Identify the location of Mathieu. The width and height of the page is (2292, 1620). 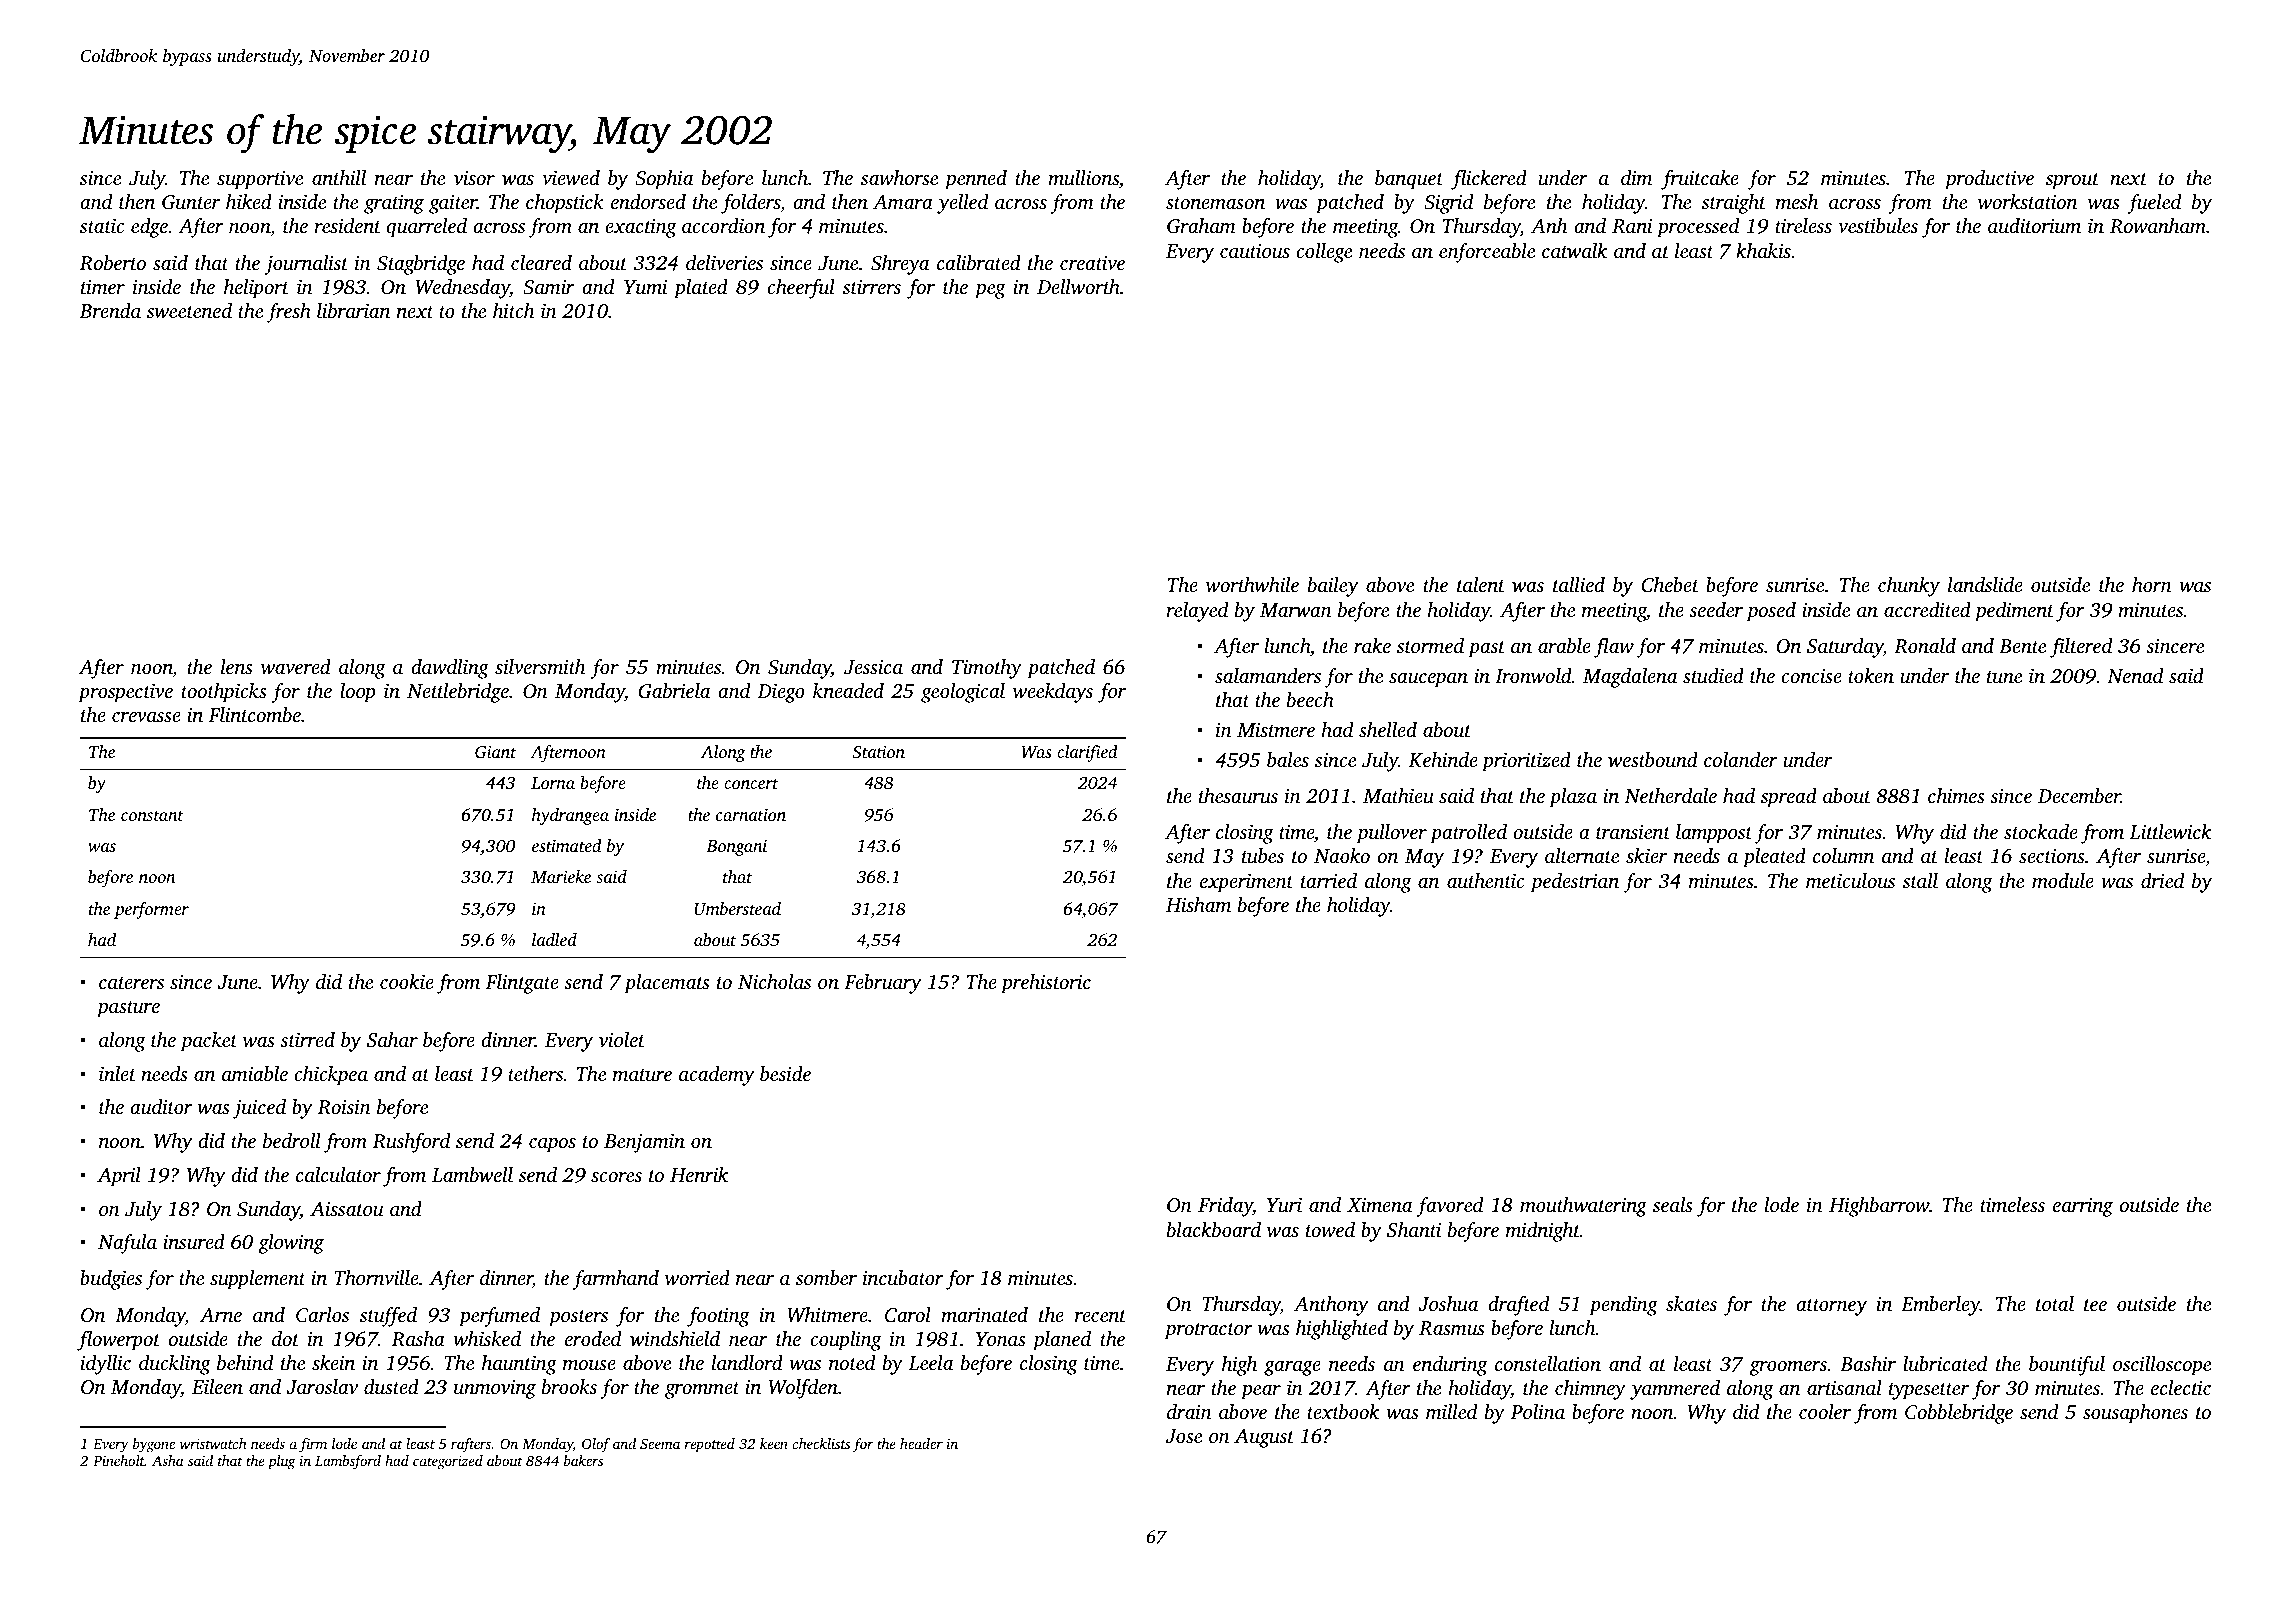
(1398, 795).
